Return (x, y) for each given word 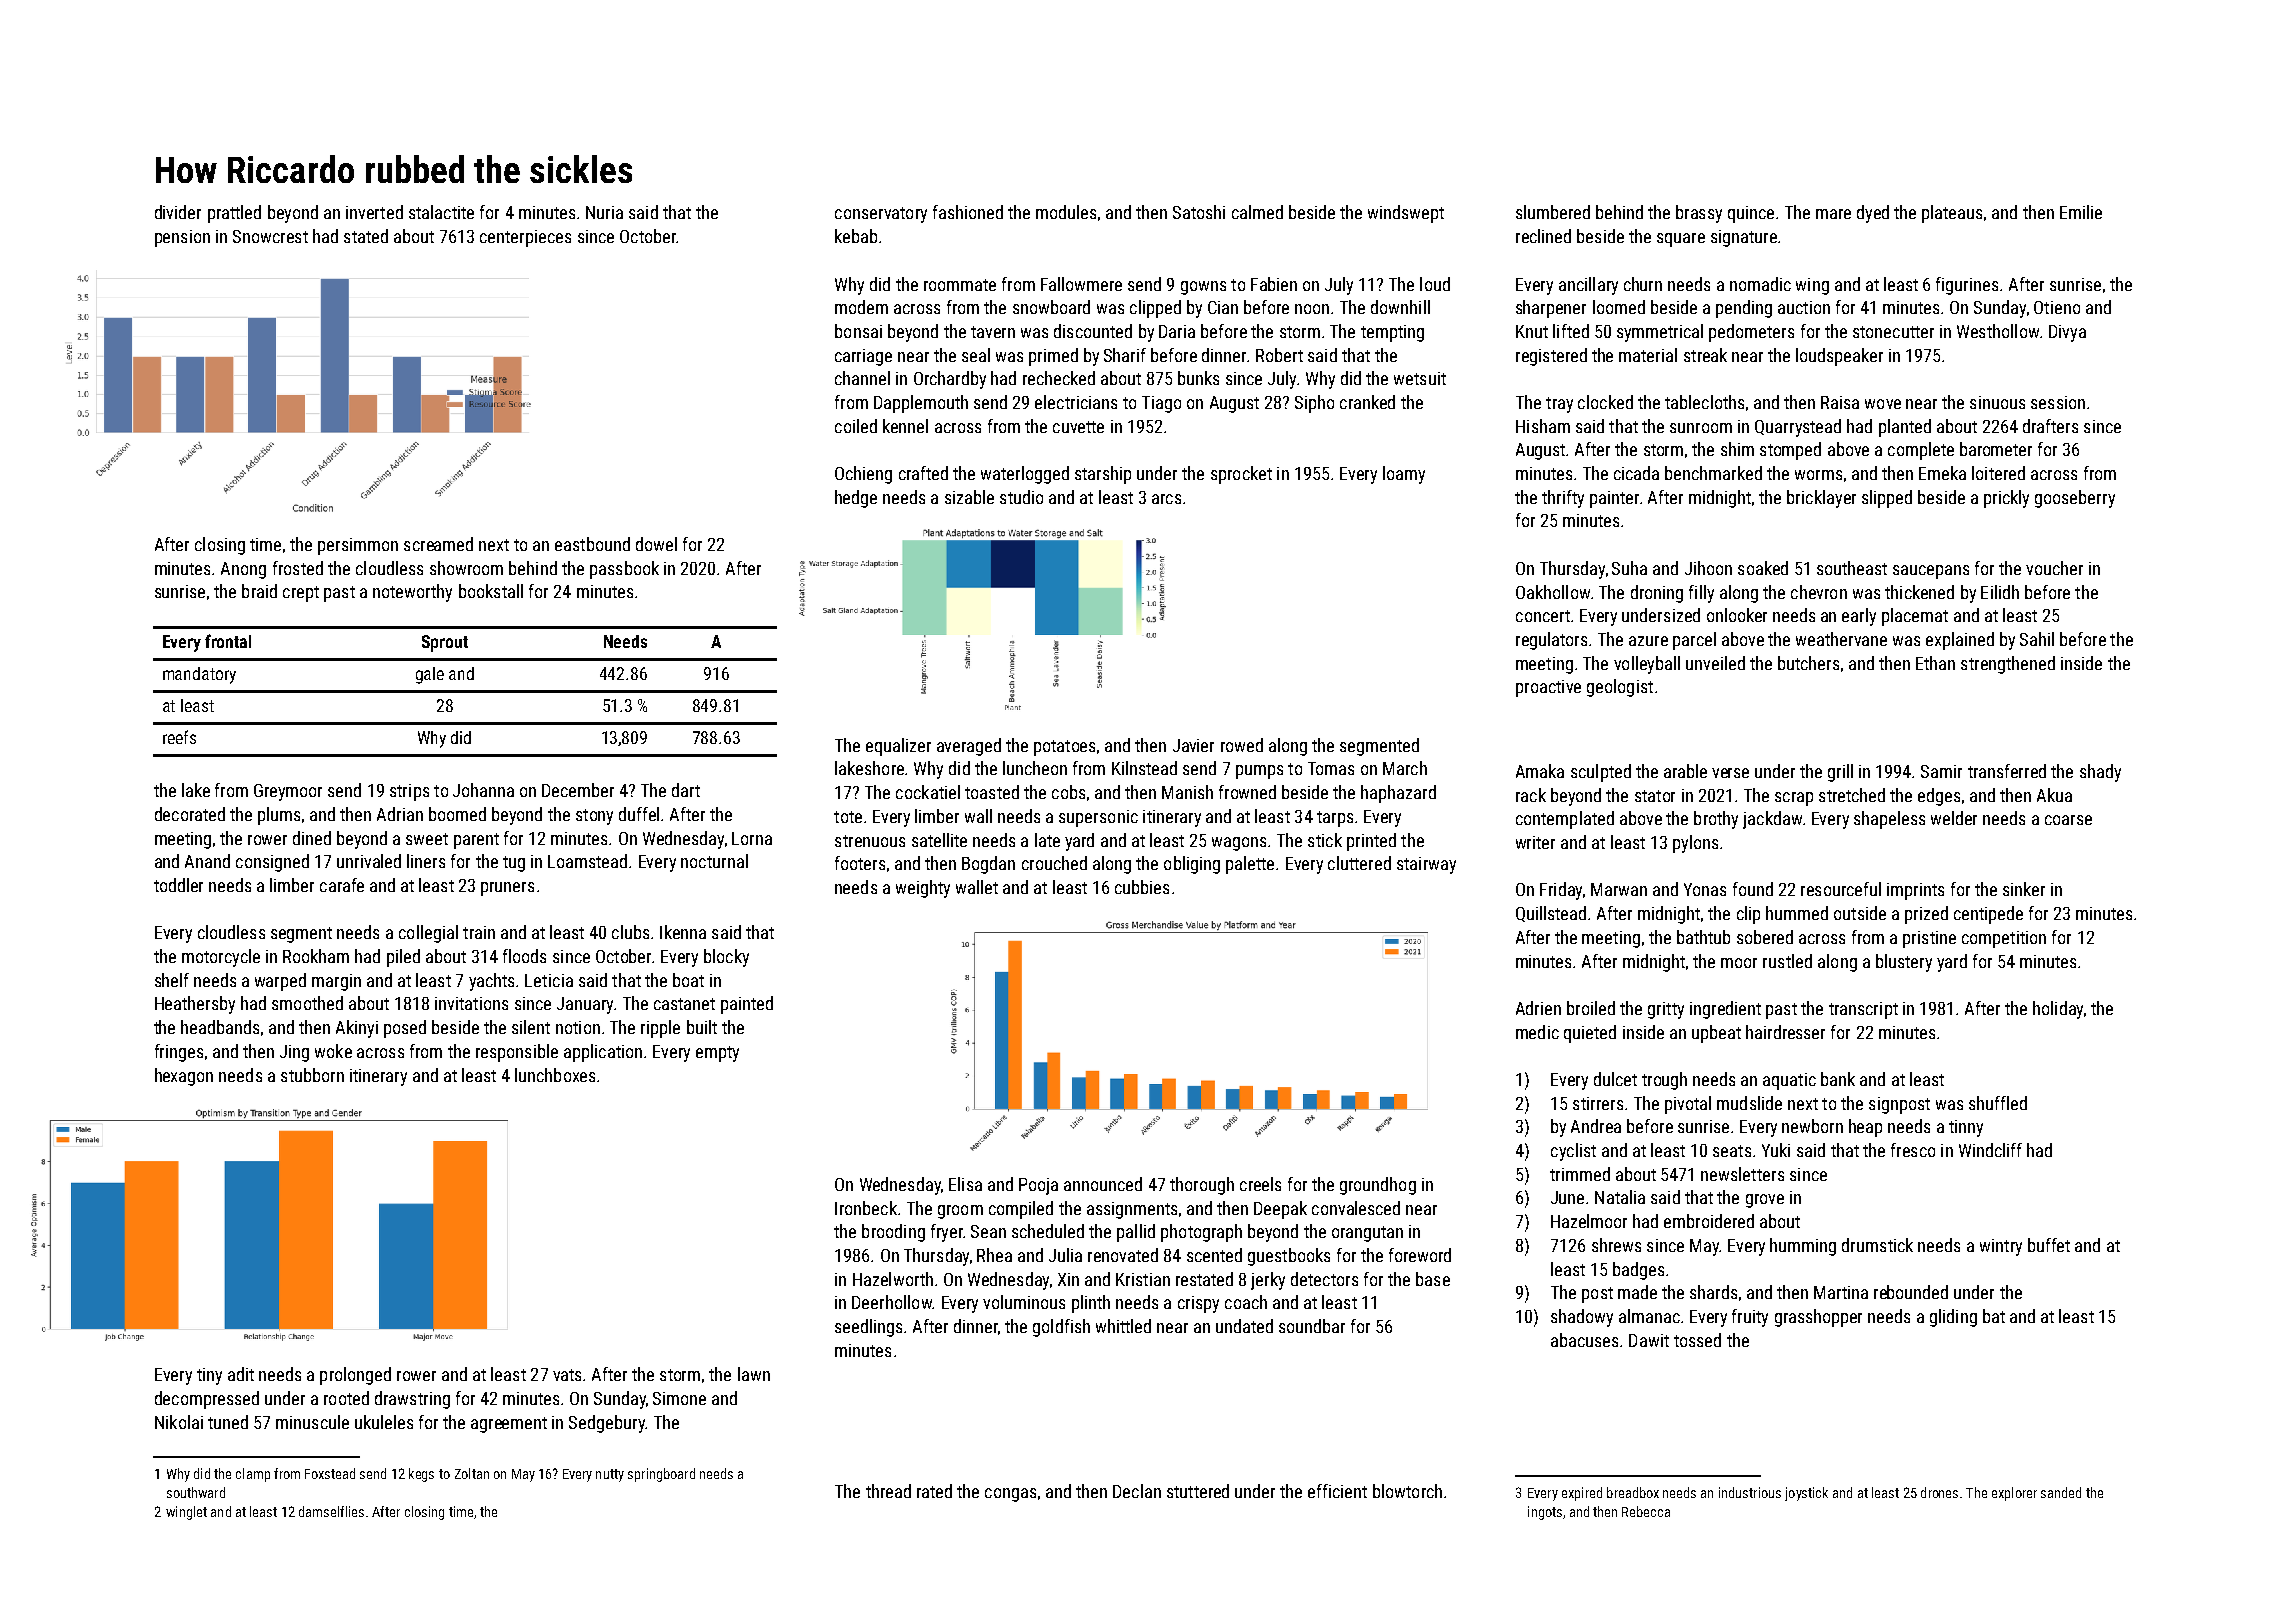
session (2058, 402)
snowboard (1051, 307)
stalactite (441, 212)
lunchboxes (555, 1075)
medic (1537, 1032)
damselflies (331, 1511)
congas (1010, 1495)
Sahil (2037, 639)
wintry (2001, 1247)
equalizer (898, 747)
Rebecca (1646, 1511)
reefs (179, 737)
